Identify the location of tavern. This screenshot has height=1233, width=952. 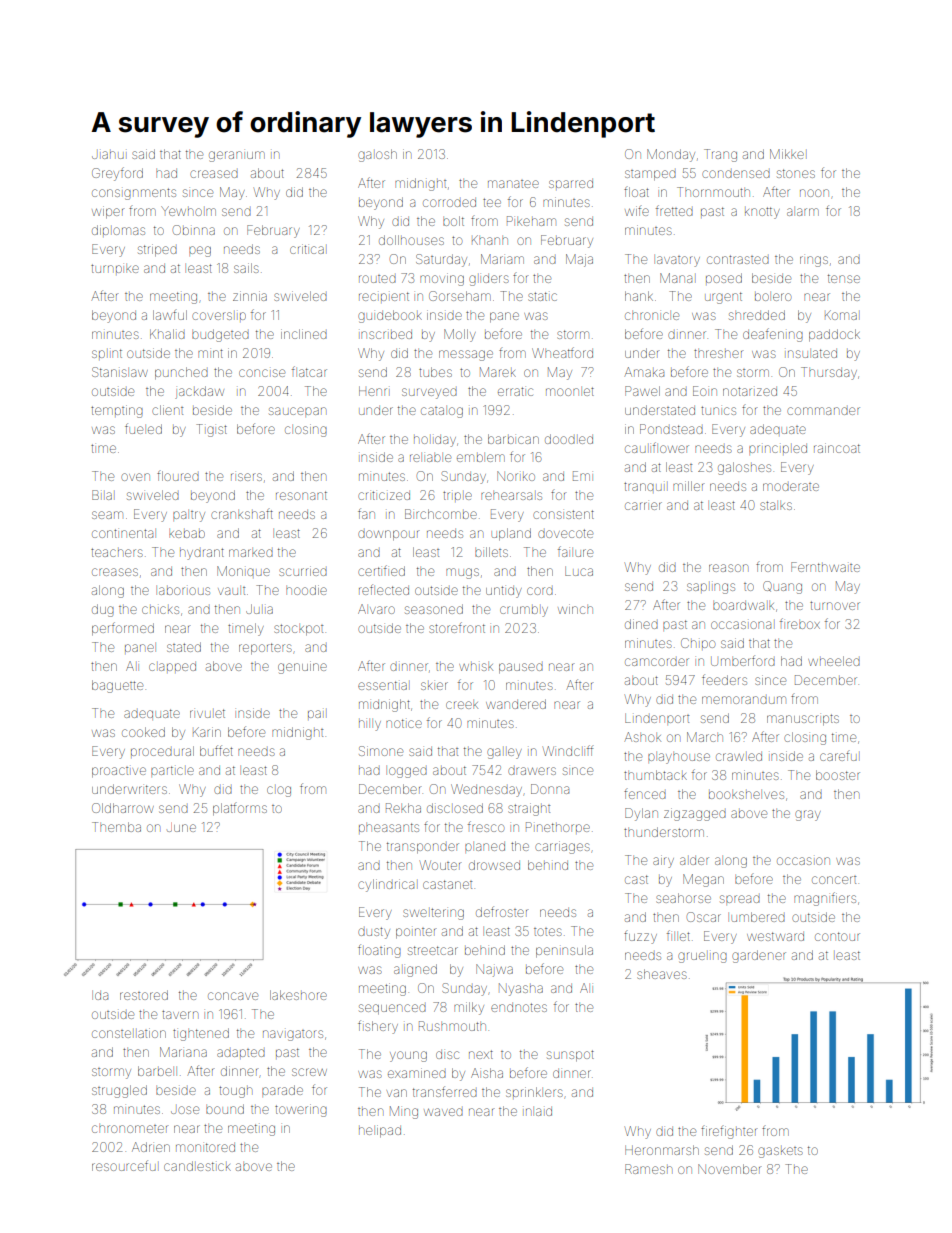
(180, 1014).
